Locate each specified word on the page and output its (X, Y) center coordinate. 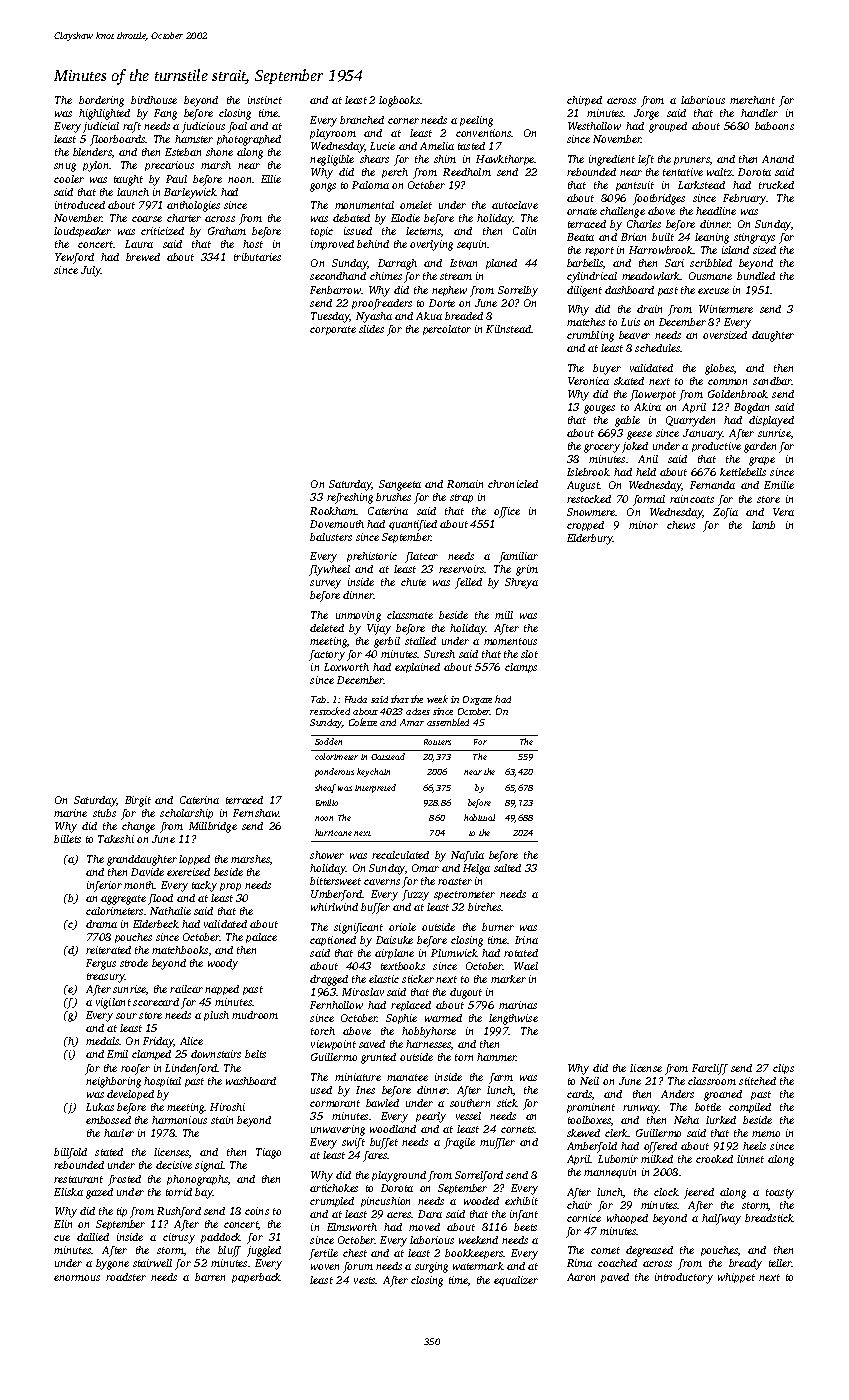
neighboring (113, 1082)
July (91, 271)
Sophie (401, 1019)
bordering (101, 101)
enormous (77, 1278)
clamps (521, 668)
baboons (774, 126)
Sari (674, 263)
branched (362, 120)
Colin (524, 231)
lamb (763, 525)
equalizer (516, 1281)
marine (70, 813)
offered (660, 1147)
